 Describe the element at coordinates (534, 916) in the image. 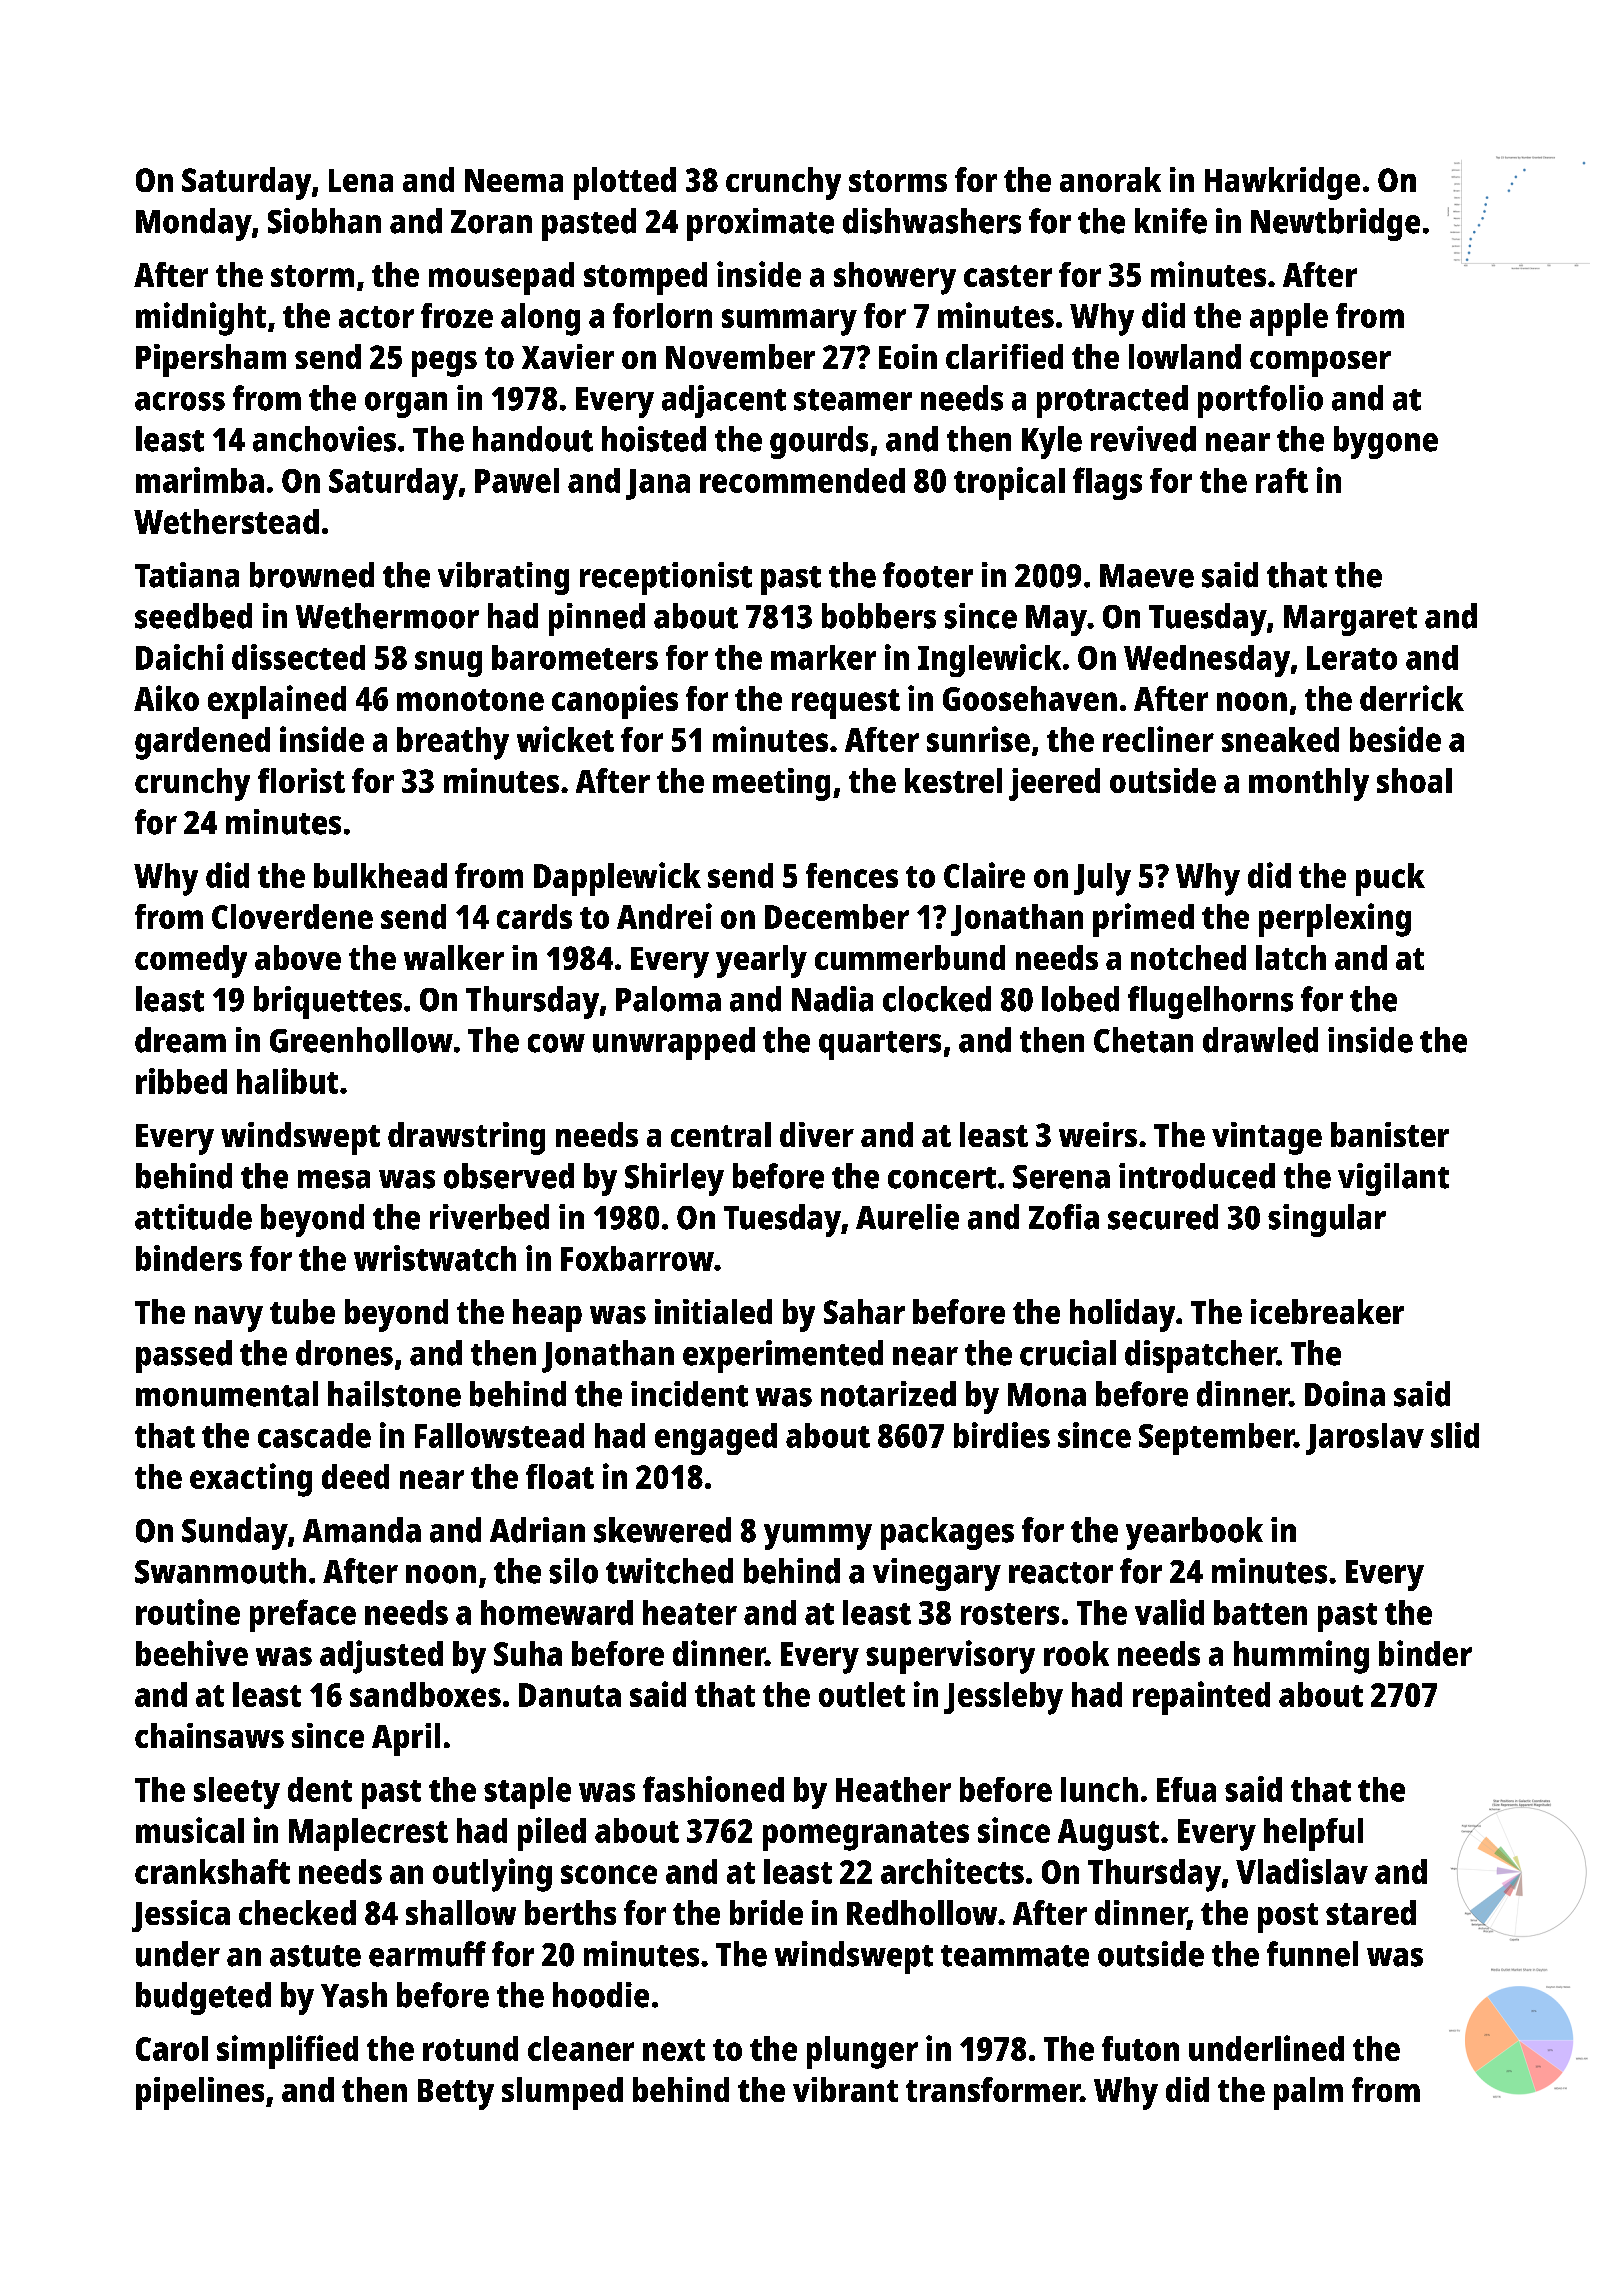

I see `cards` at that location.
